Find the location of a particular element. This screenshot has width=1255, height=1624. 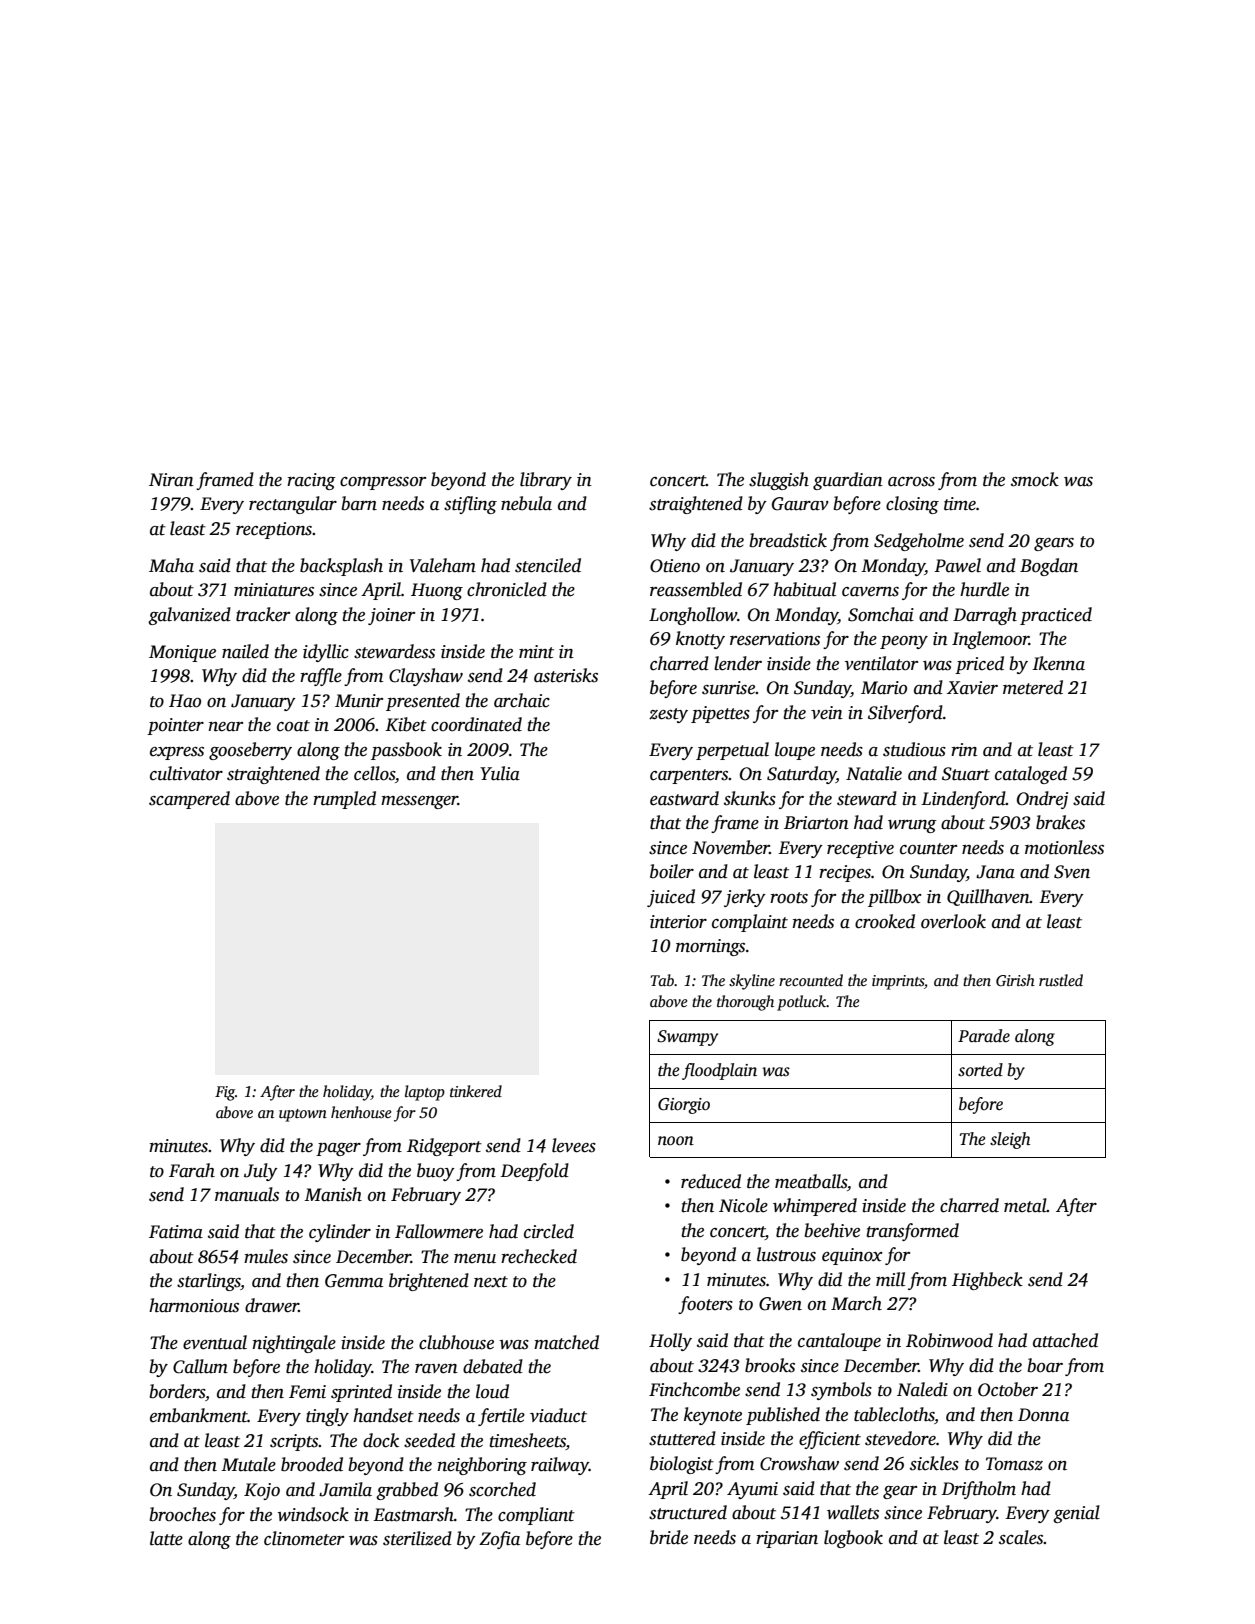

brakes is located at coordinates (1060, 822).
